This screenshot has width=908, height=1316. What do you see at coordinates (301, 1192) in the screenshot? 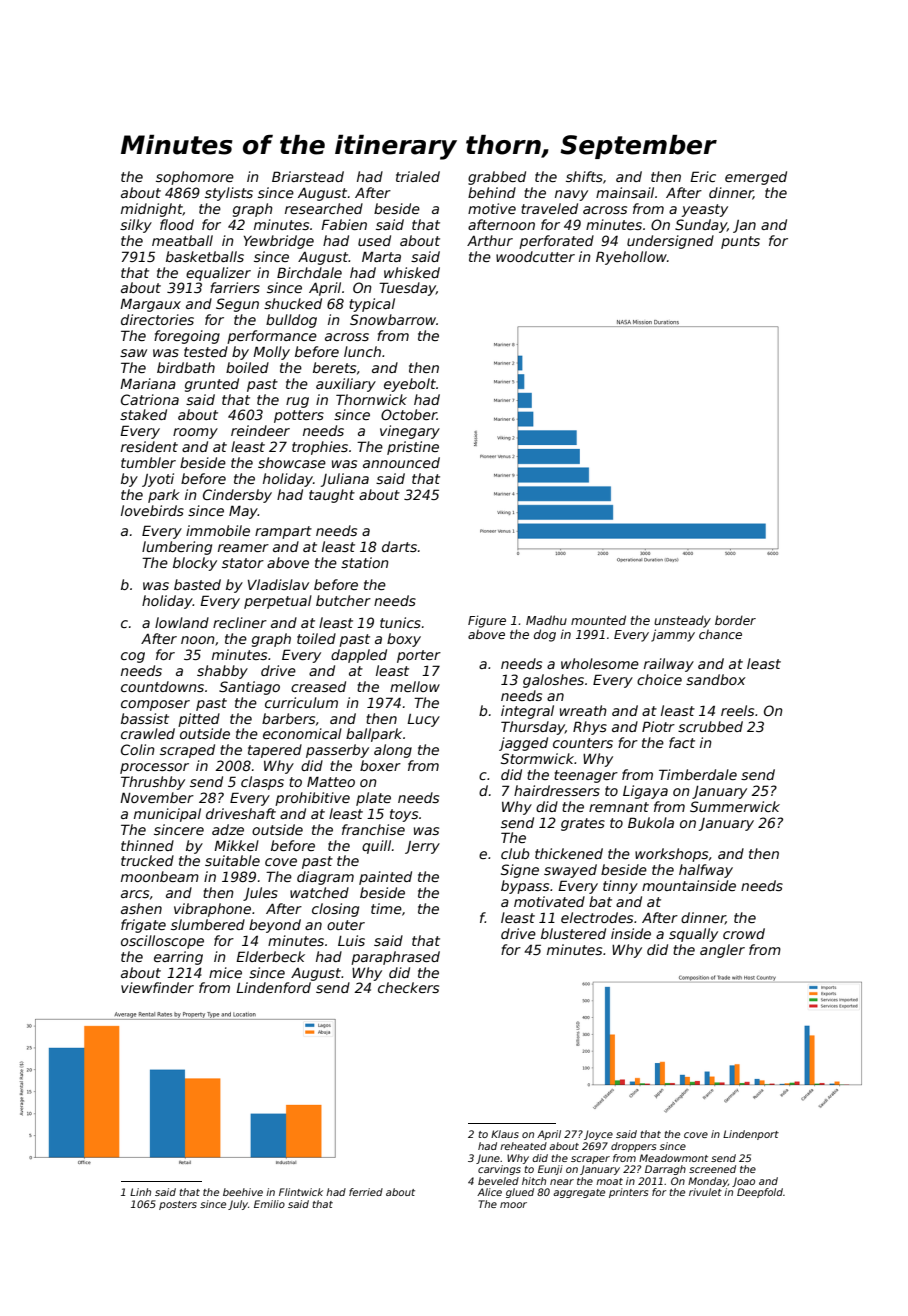
I see `Flintwick` at bounding box center [301, 1192].
